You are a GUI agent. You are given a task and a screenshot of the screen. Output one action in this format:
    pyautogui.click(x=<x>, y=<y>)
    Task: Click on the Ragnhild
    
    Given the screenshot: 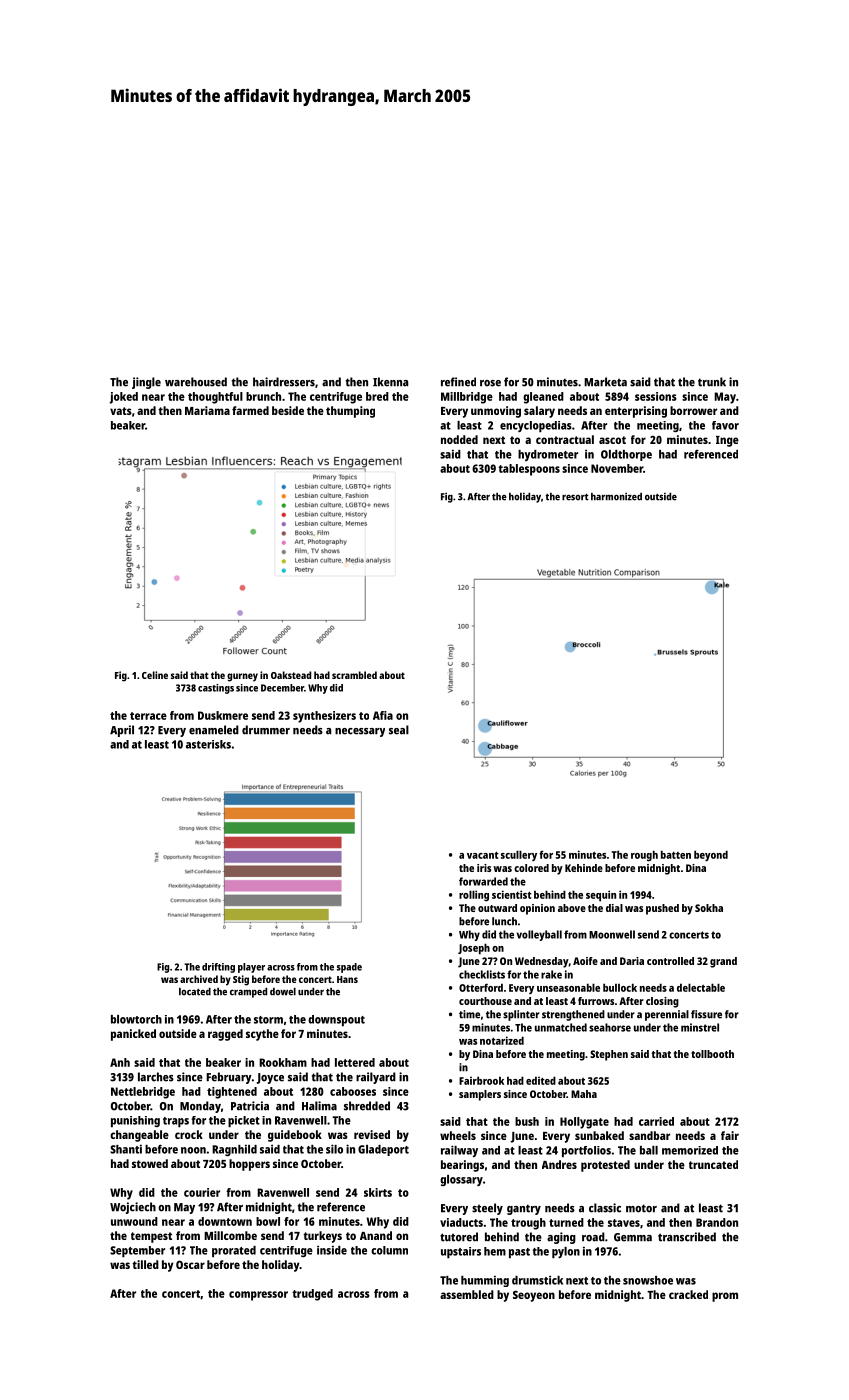 What is the action you would take?
    pyautogui.click(x=234, y=1150)
